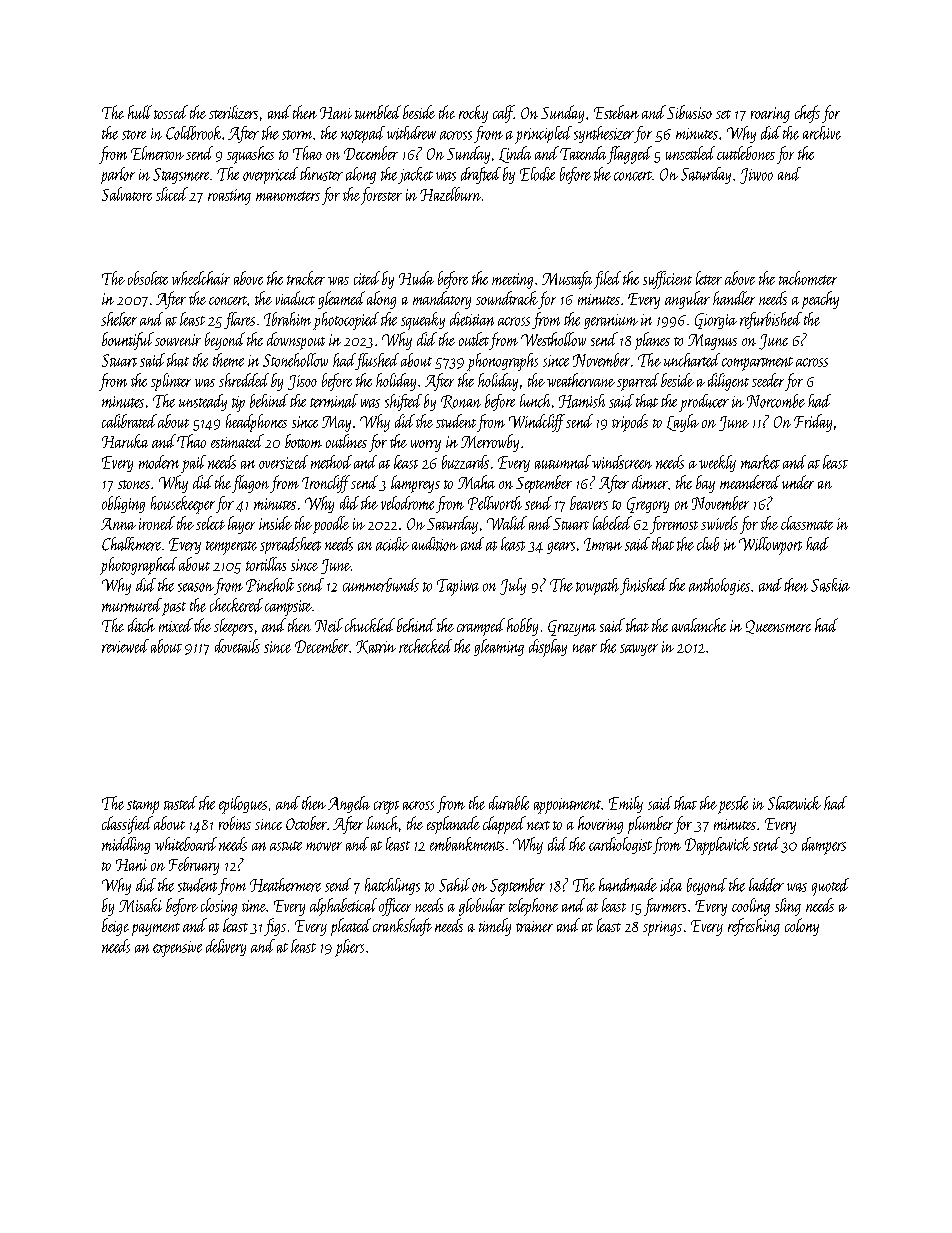  What do you see at coordinates (416, 278) in the screenshot?
I see `Huda` at bounding box center [416, 278].
